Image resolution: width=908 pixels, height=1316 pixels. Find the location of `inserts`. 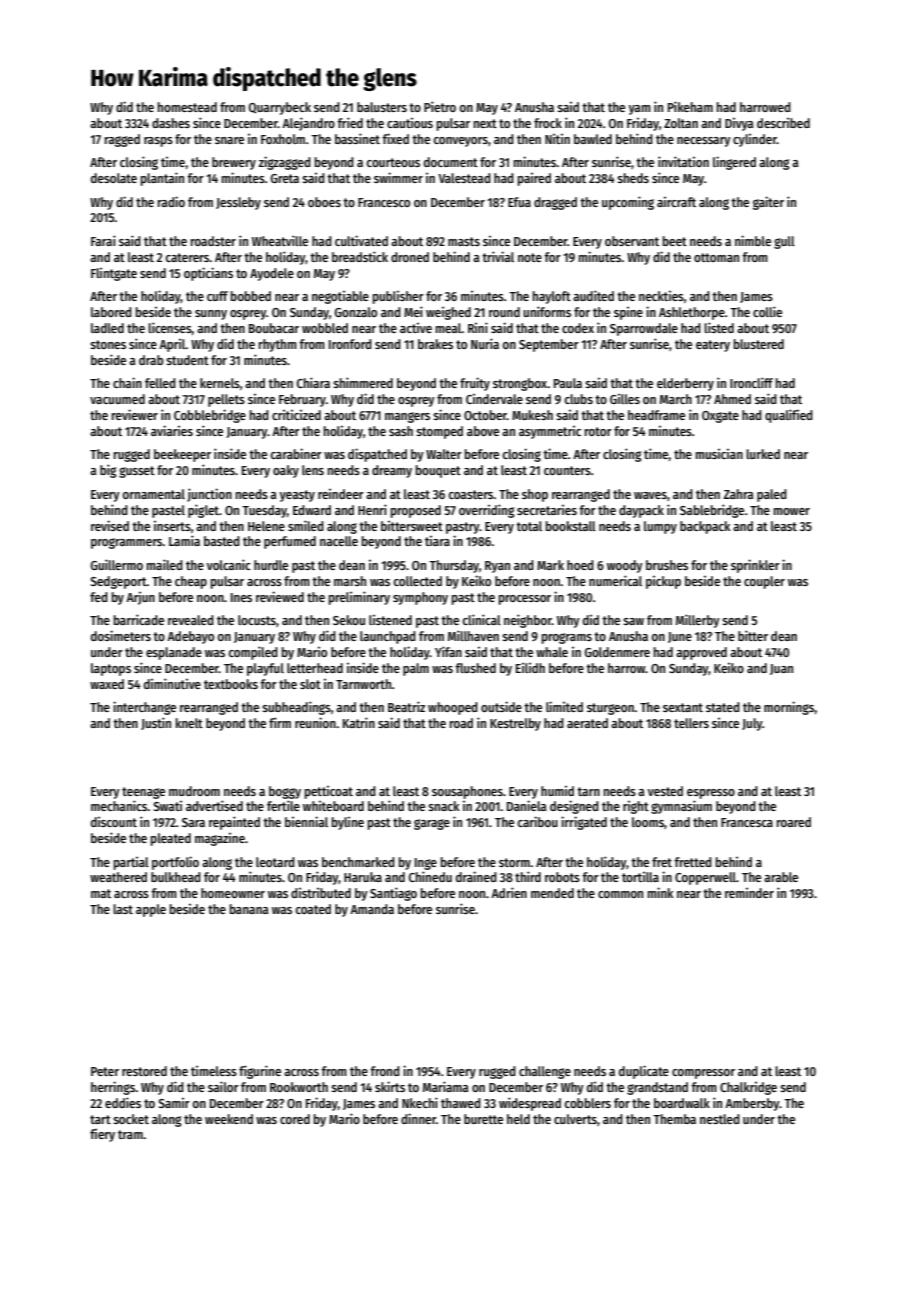

inserts is located at coordinates (172, 526).
